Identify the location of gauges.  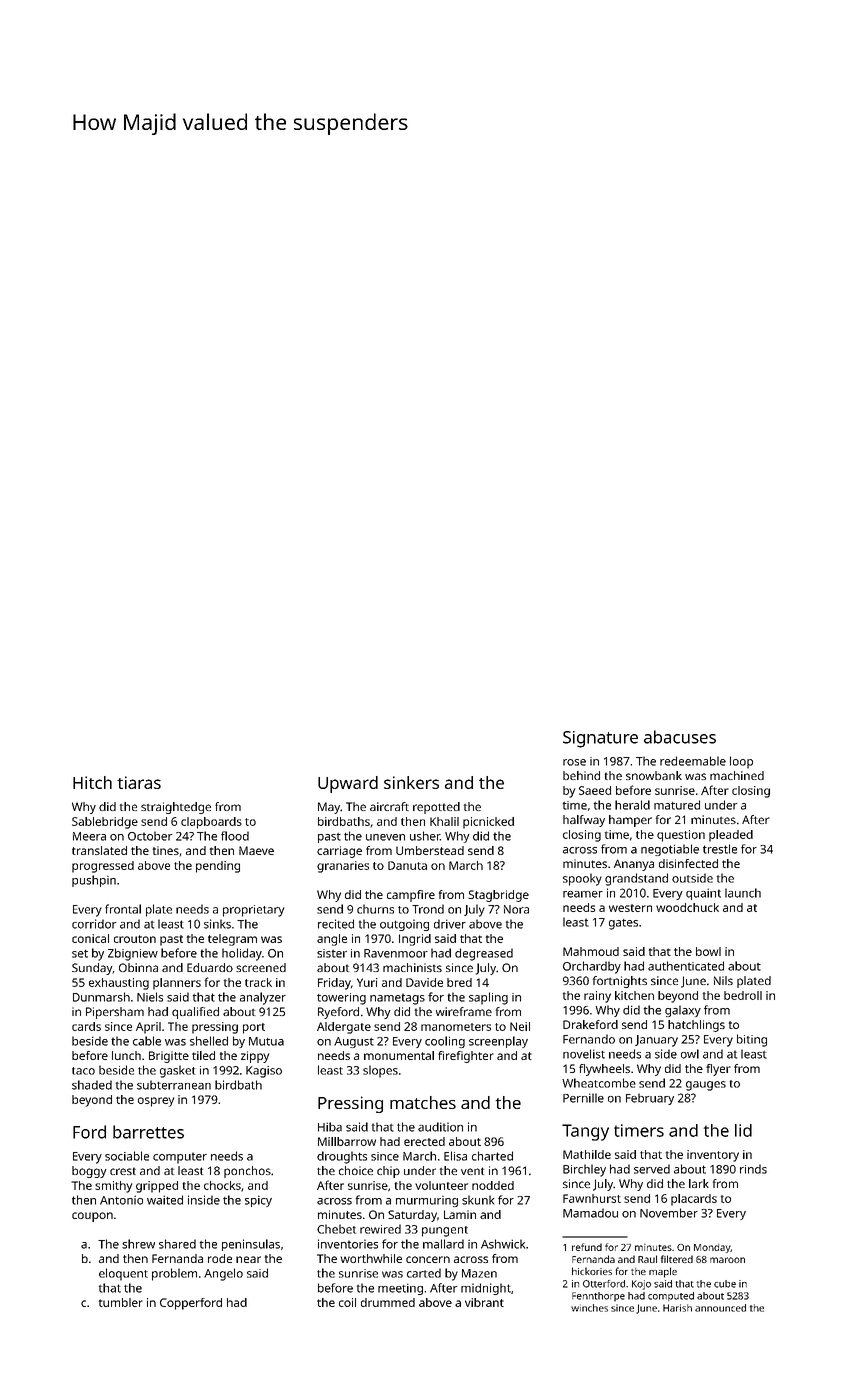
(706, 1086).
